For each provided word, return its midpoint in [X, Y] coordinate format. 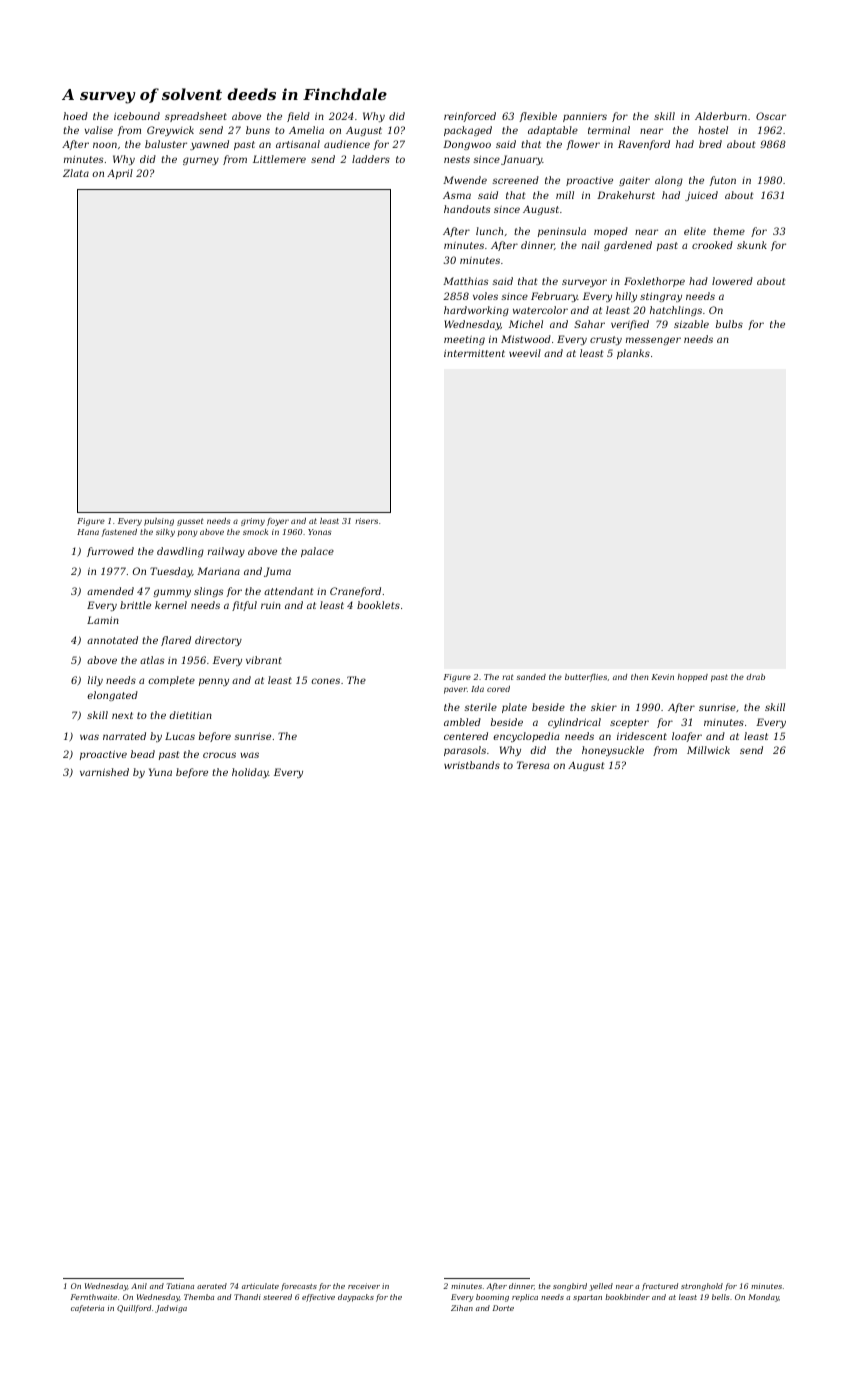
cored [498, 689]
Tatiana [180, 1286]
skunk [752, 245]
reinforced [470, 117]
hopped [692, 678]
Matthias [465, 281]
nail [591, 245]
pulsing [159, 522]
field [298, 117]
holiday [250, 773]
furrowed [110, 552]
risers [366, 521]
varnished [104, 772]
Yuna [160, 772]
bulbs [729, 324]
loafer [687, 737]
